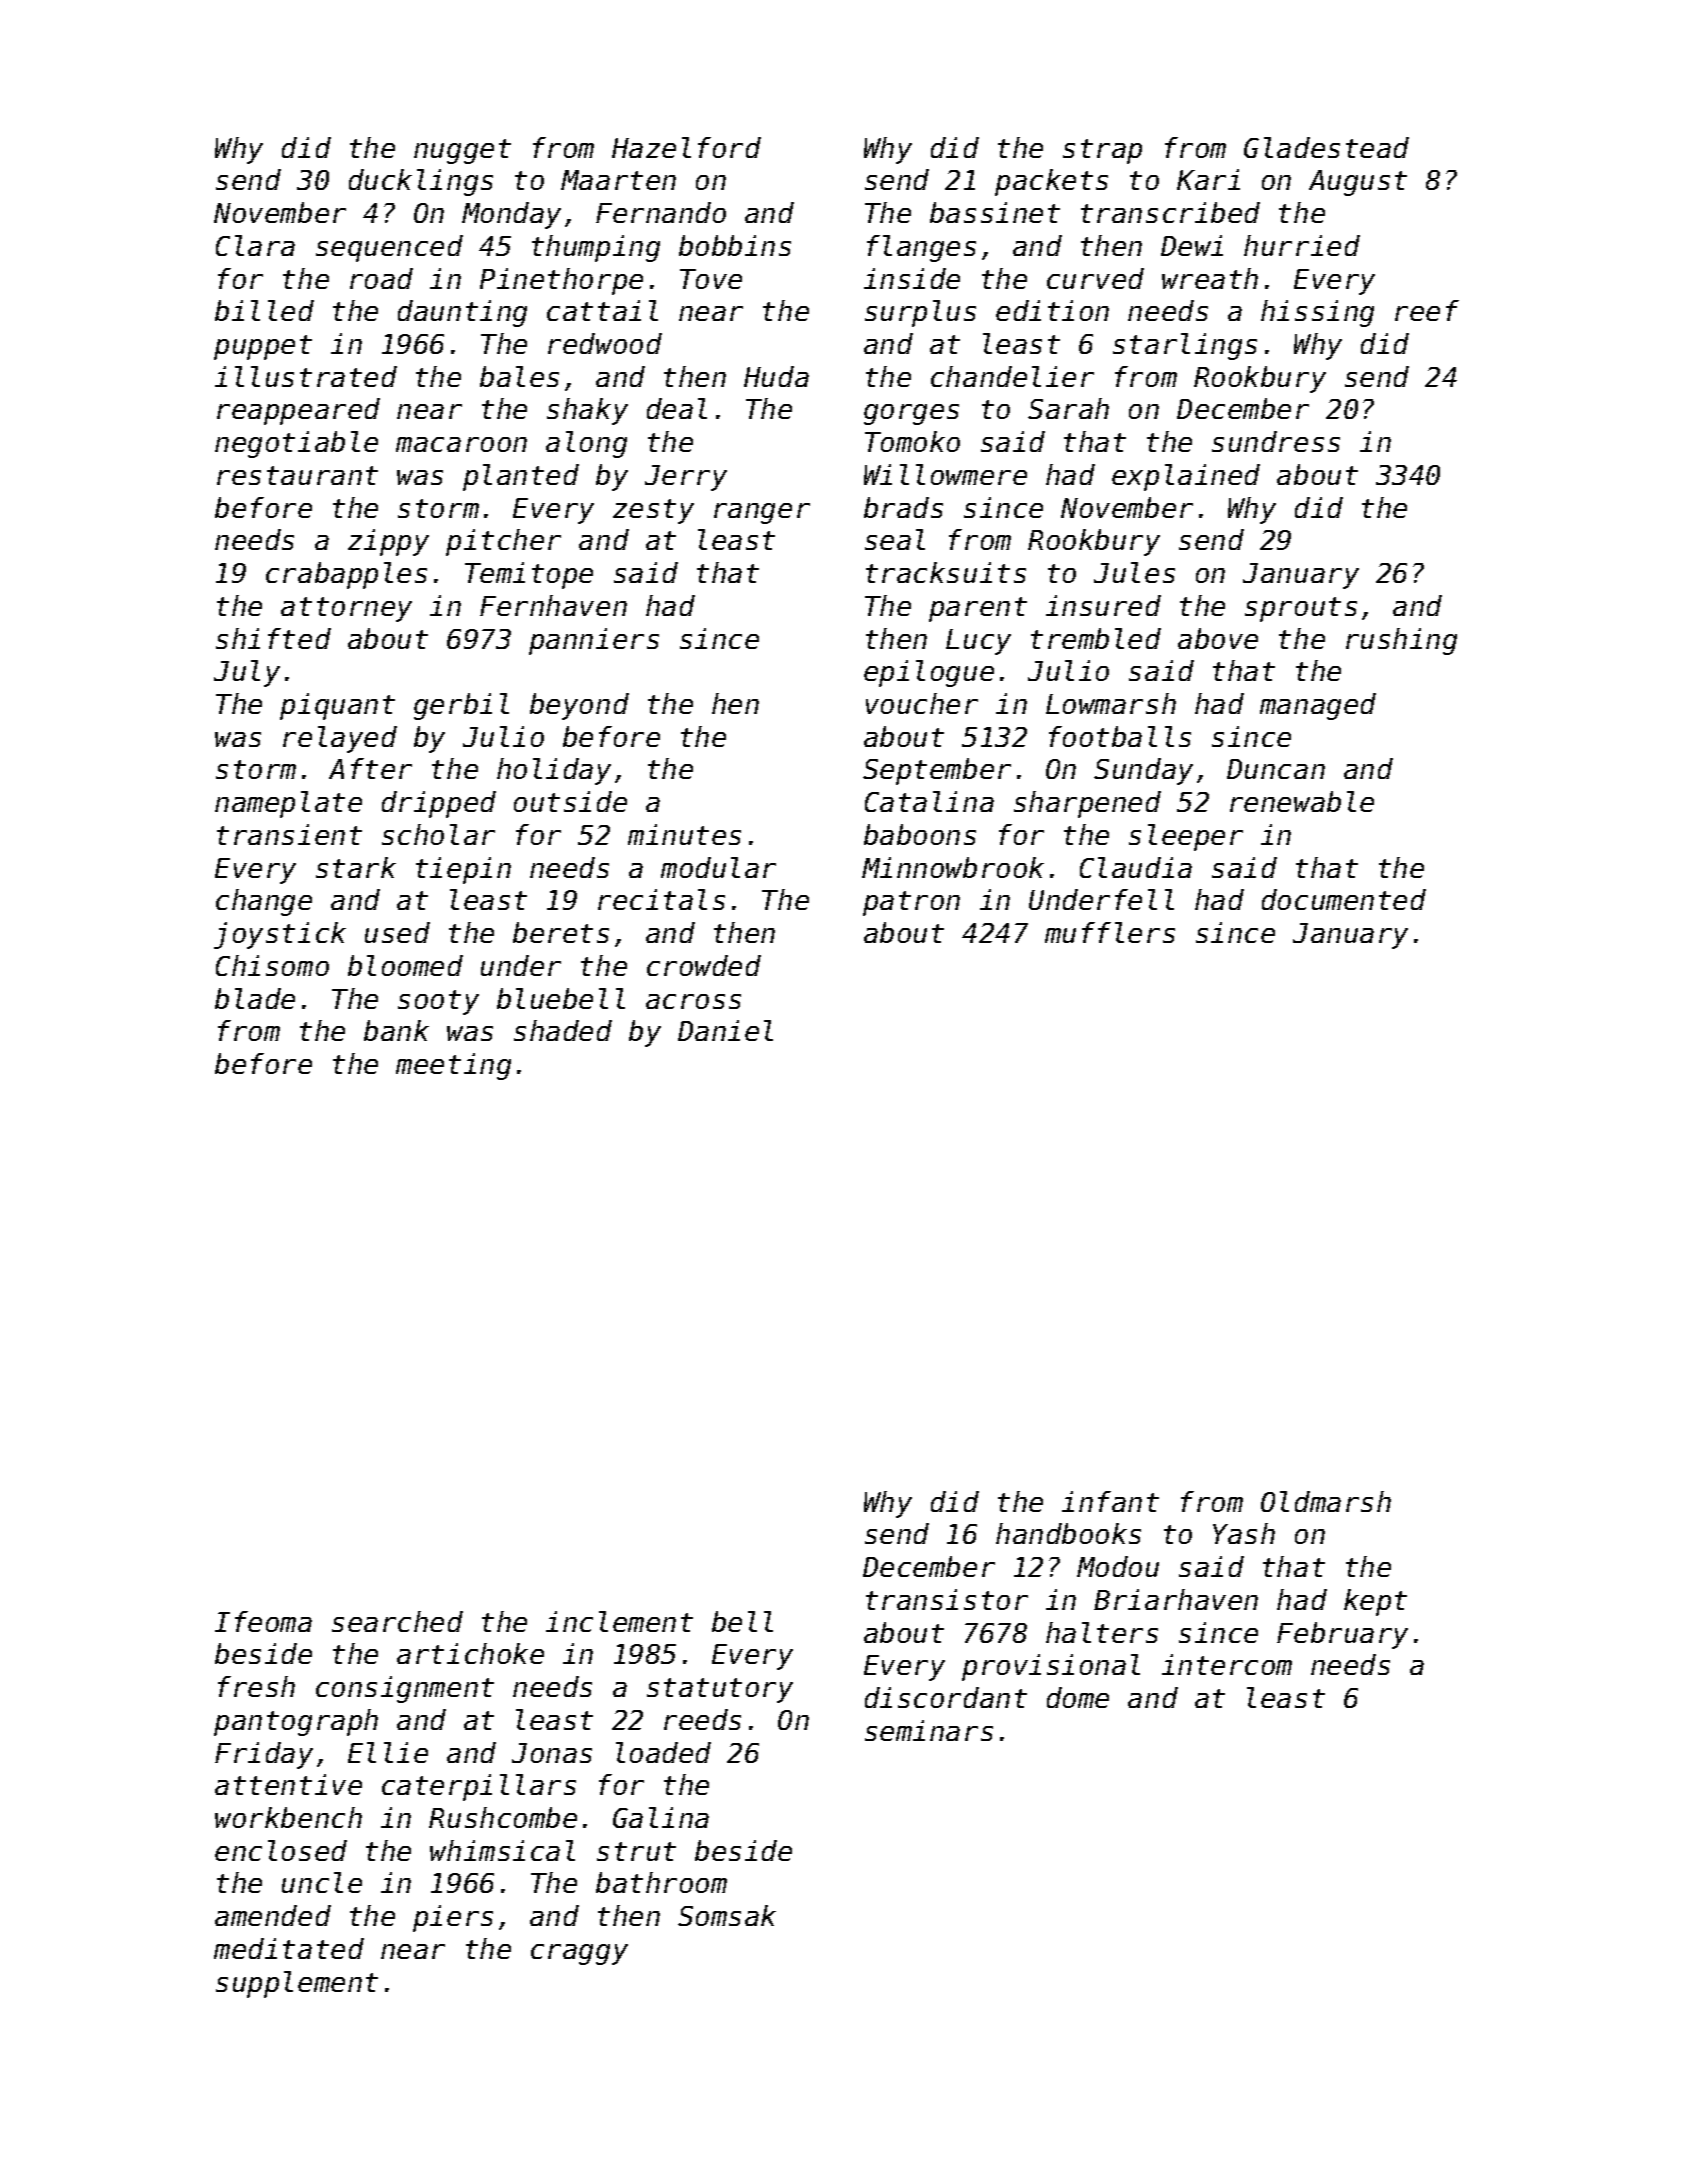 This screenshot has height=2178, width=1683. I want to click on February, so click(1342, 1635).
